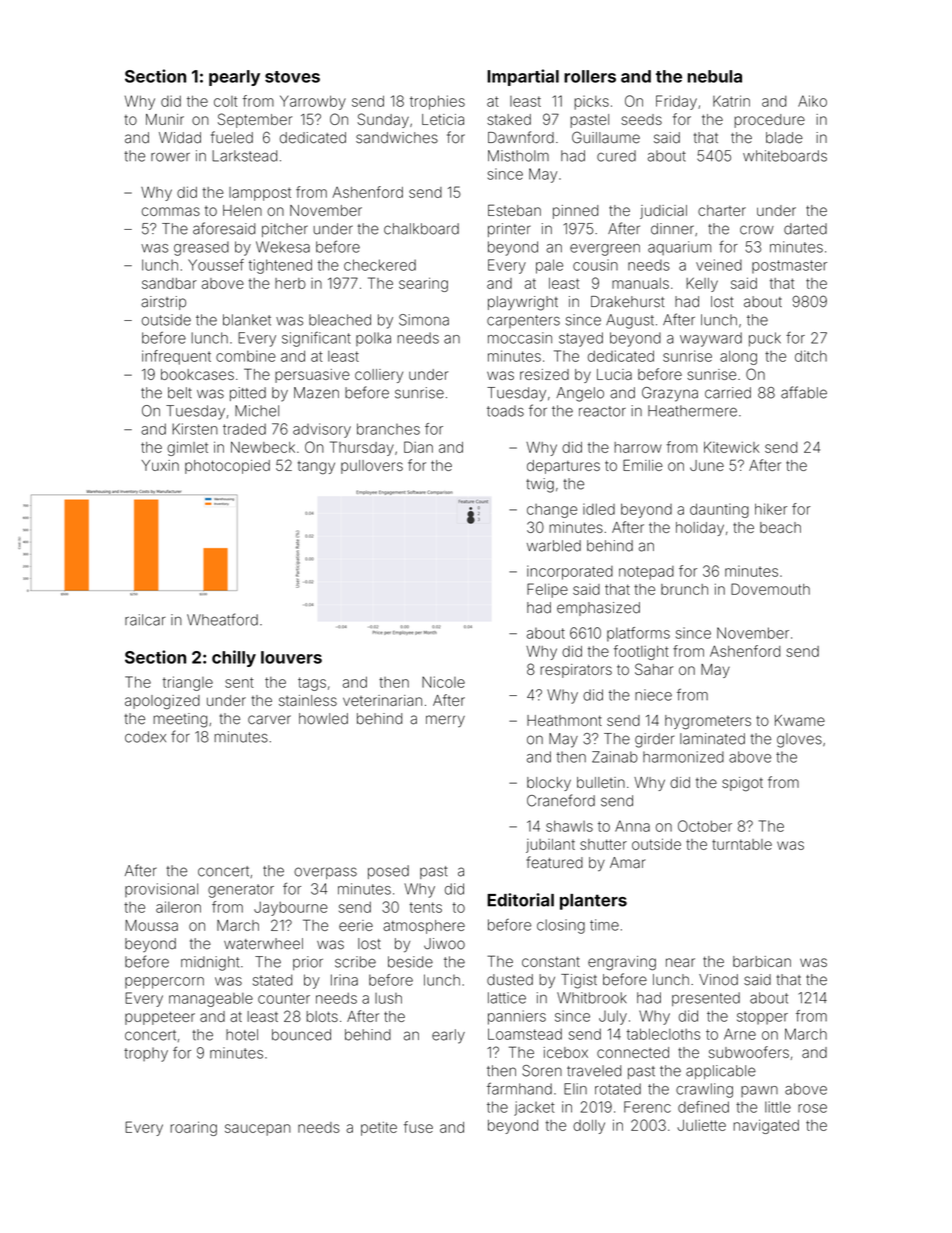  What do you see at coordinates (590, 76) in the screenshot?
I see `rollers` at bounding box center [590, 76].
